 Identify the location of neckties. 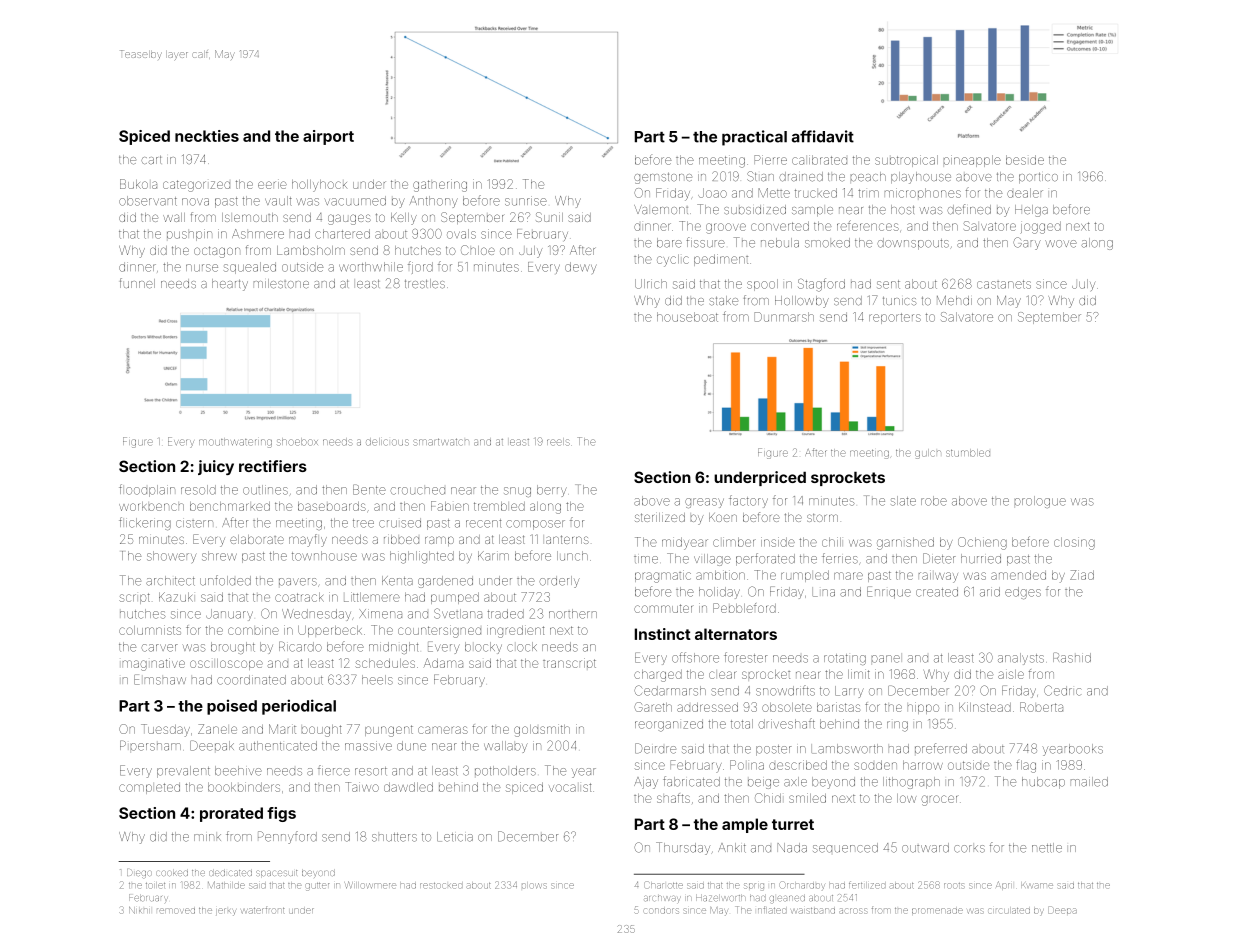
(207, 136).
